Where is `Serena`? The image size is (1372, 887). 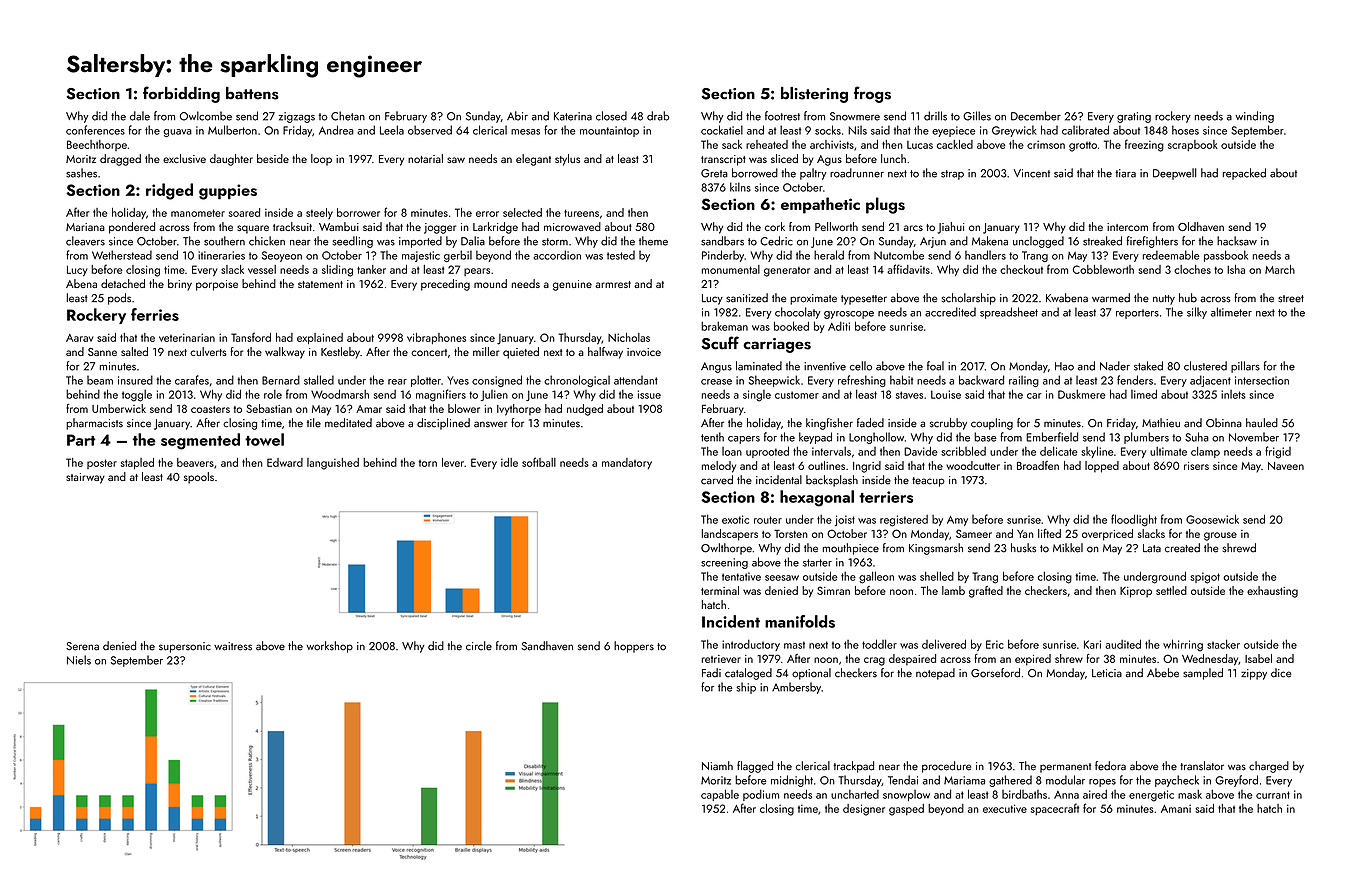 Serena is located at coordinates (82, 646).
